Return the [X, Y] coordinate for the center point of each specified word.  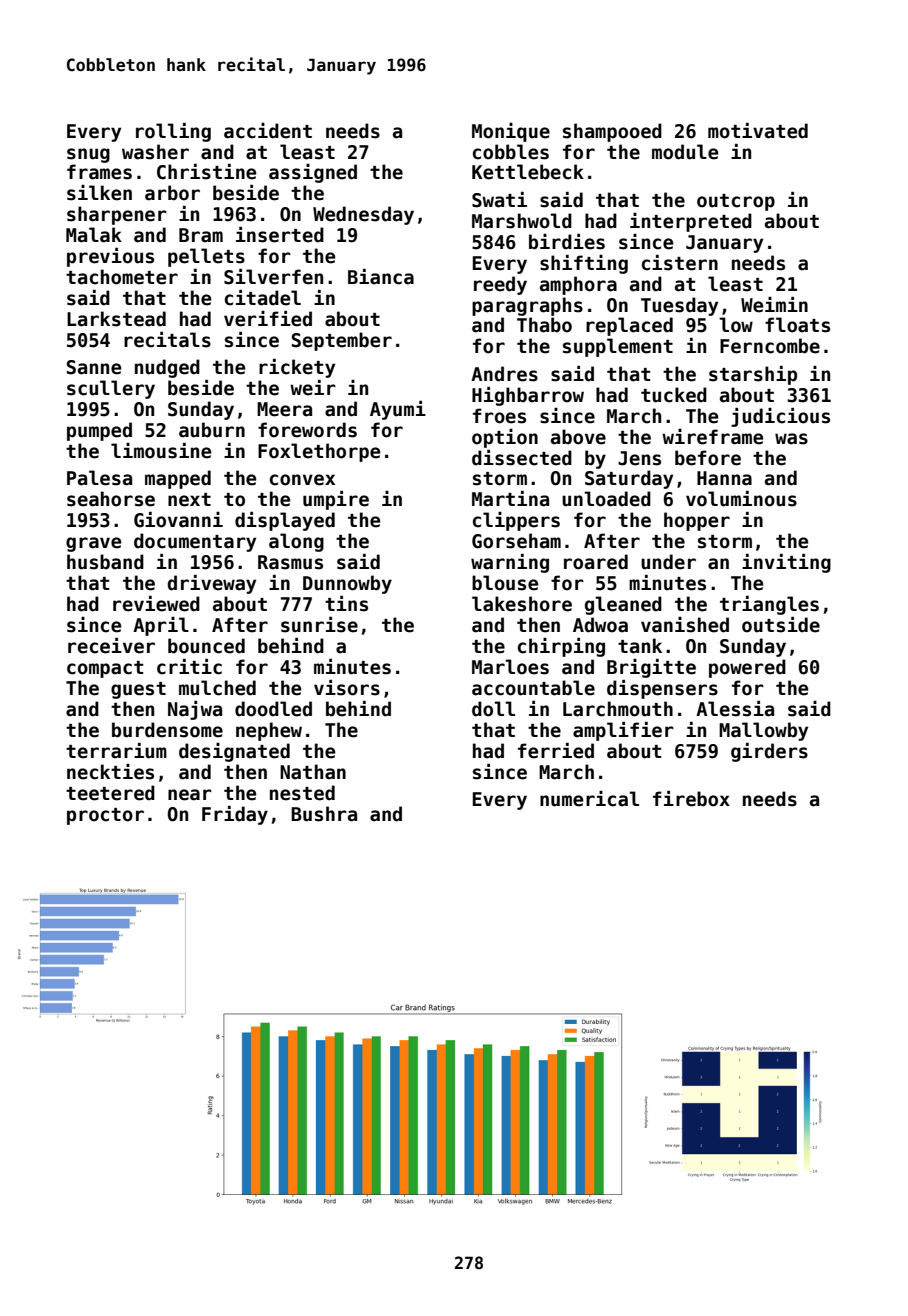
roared [596, 562]
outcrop [736, 202]
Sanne [94, 367]
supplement [618, 347]
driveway [211, 584]
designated [234, 752]
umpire [336, 500]
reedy [500, 285]
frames [99, 172]
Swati [499, 200]
